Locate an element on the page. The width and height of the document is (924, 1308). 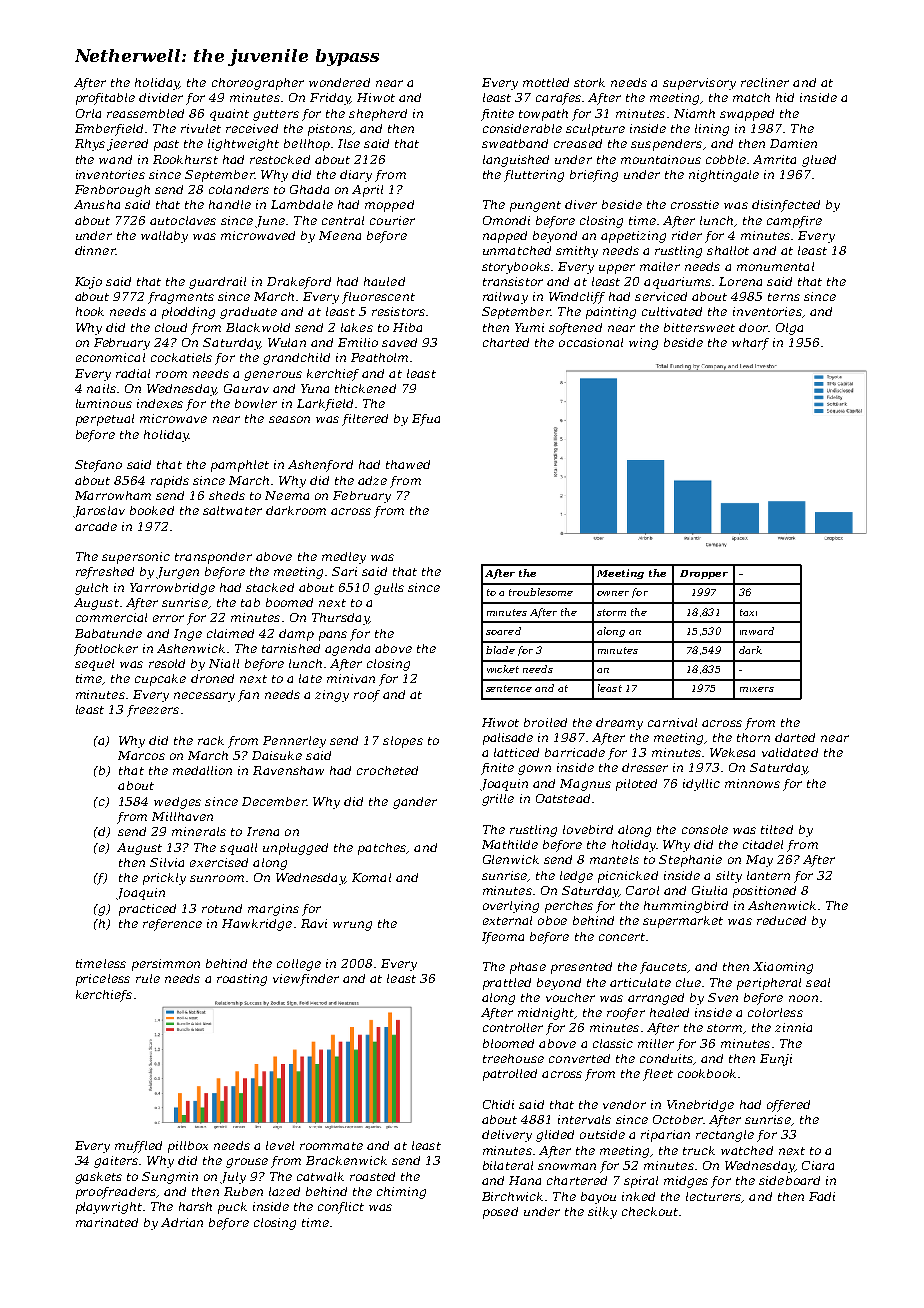
Dropper is located at coordinates (704, 574).
